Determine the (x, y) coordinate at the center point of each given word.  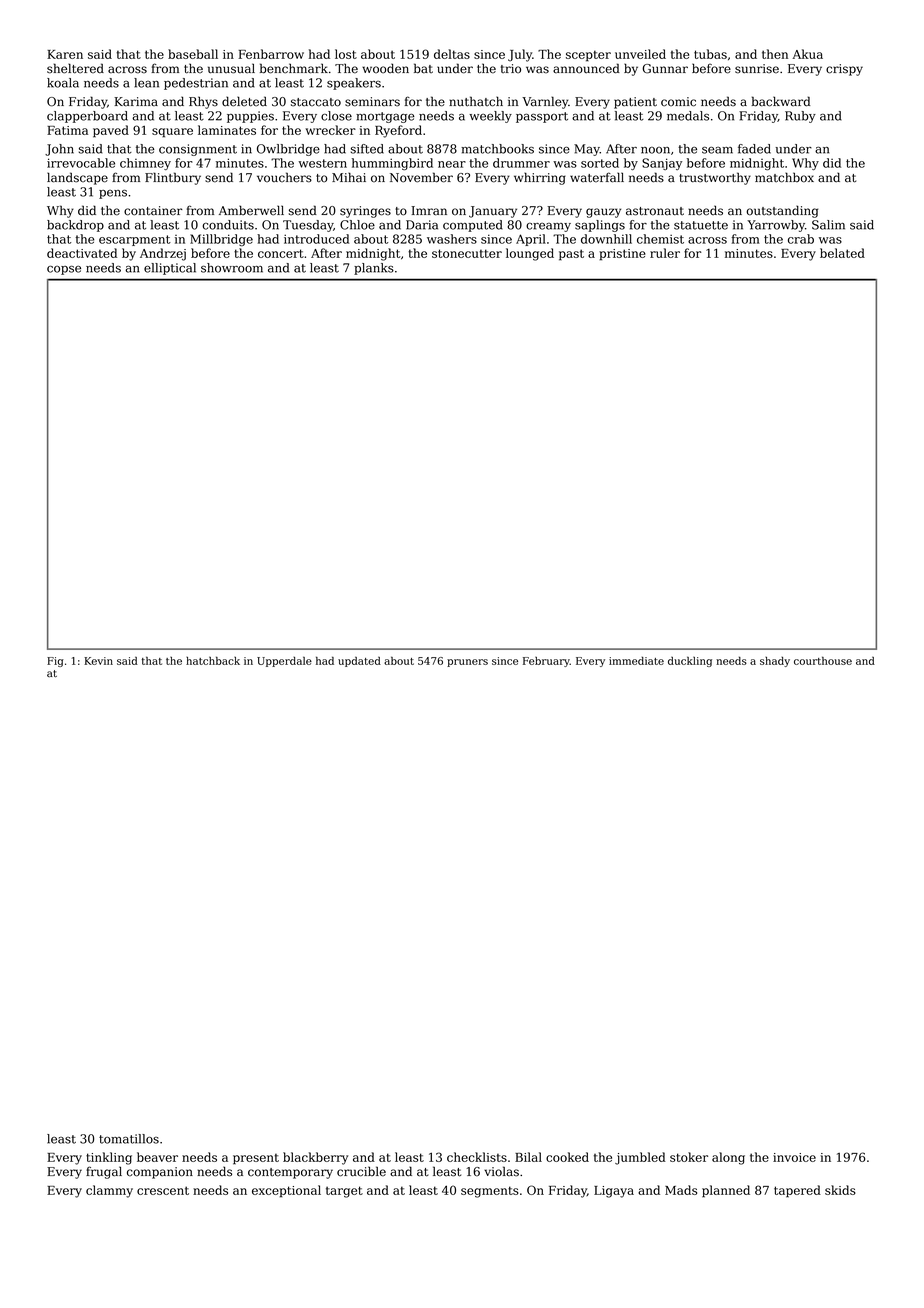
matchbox (784, 177)
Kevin (98, 661)
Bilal (528, 1157)
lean (146, 83)
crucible (361, 1171)
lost (346, 54)
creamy (548, 227)
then (775, 54)
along (728, 1158)
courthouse (823, 660)
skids (840, 1190)
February (546, 662)
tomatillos (129, 1139)
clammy (109, 1191)
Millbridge (221, 240)
